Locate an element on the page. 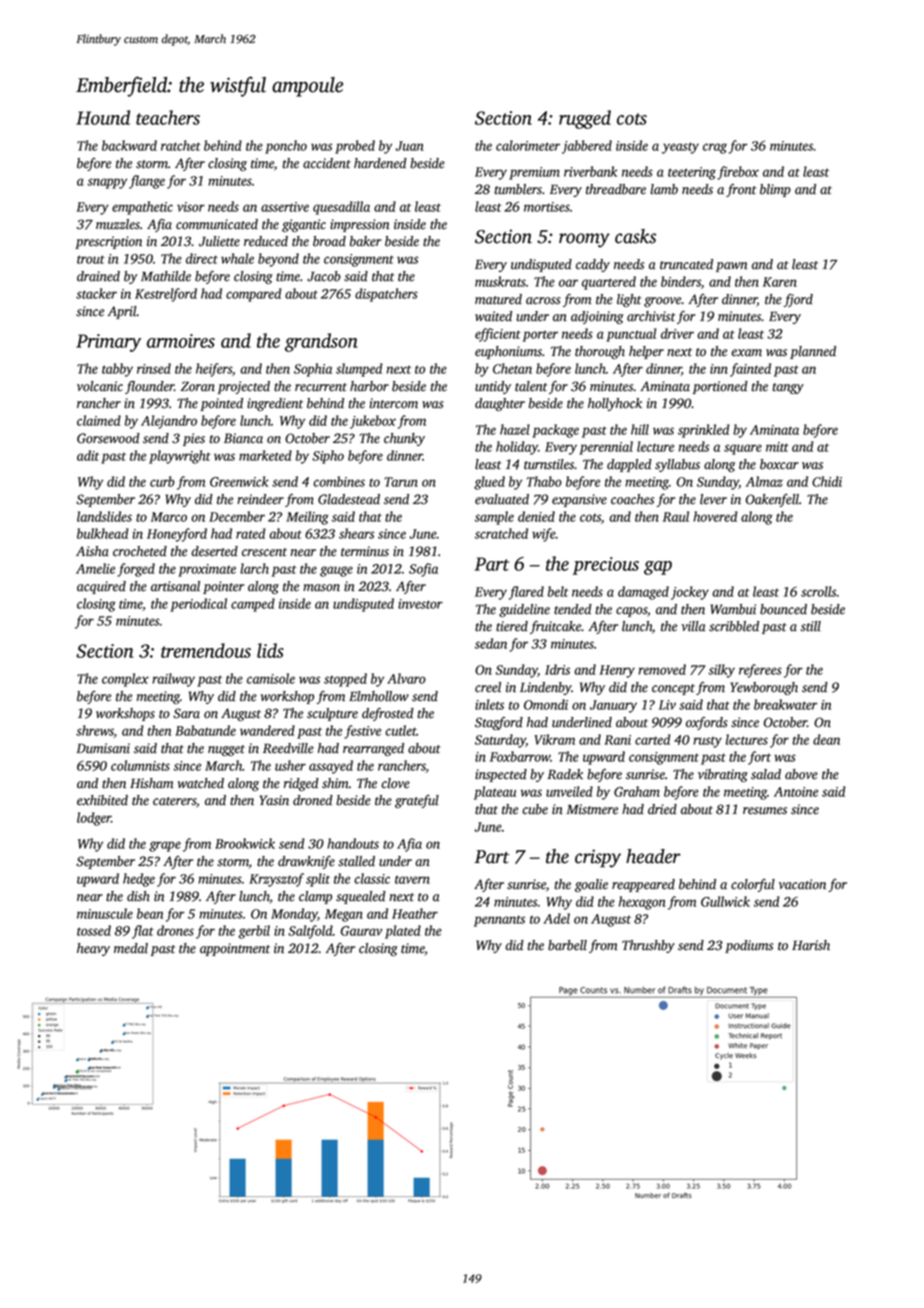 The height and width of the document is (1308, 924). teetering is located at coordinates (692, 173).
